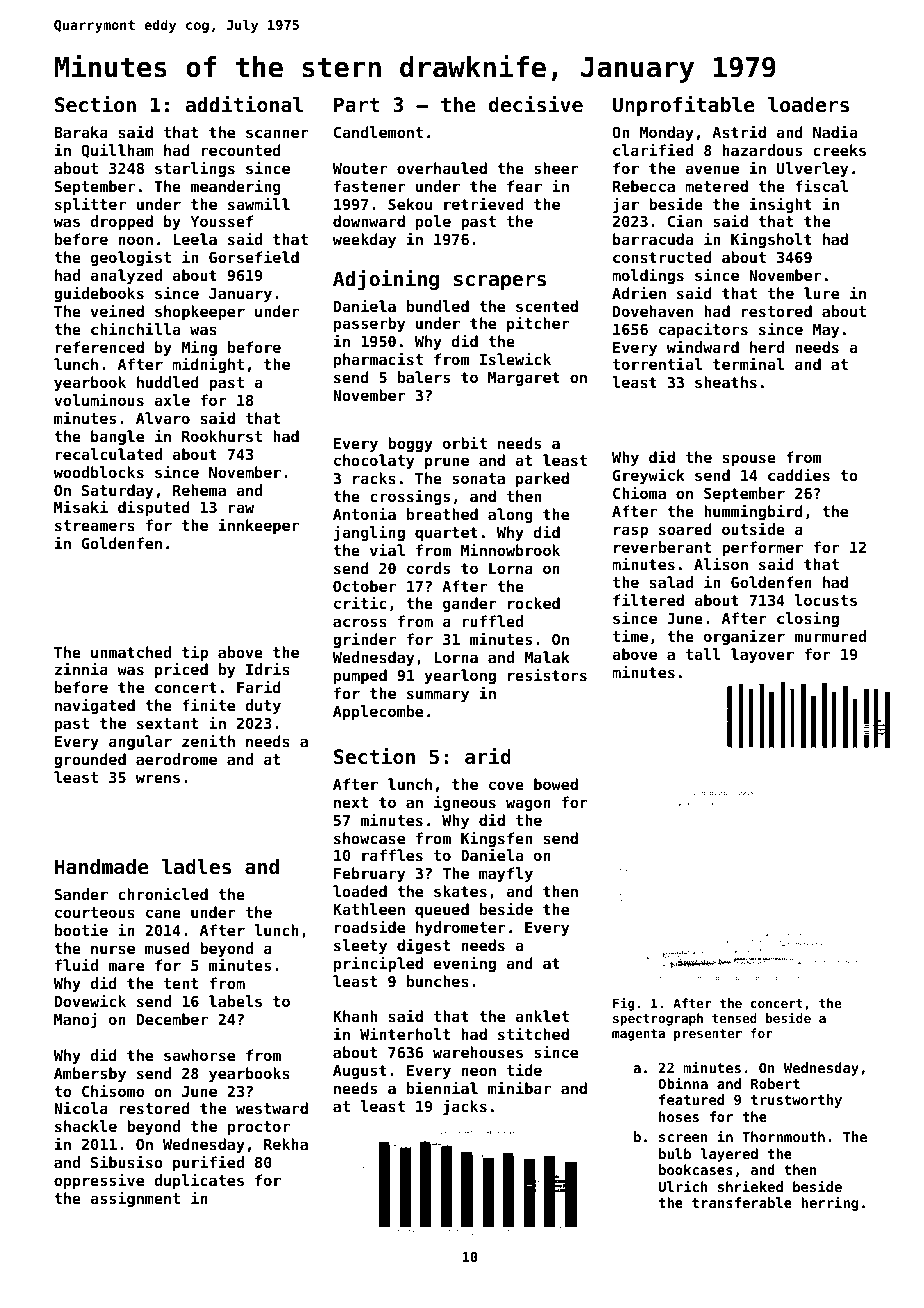  I want to click on fiscal, so click(821, 185).
